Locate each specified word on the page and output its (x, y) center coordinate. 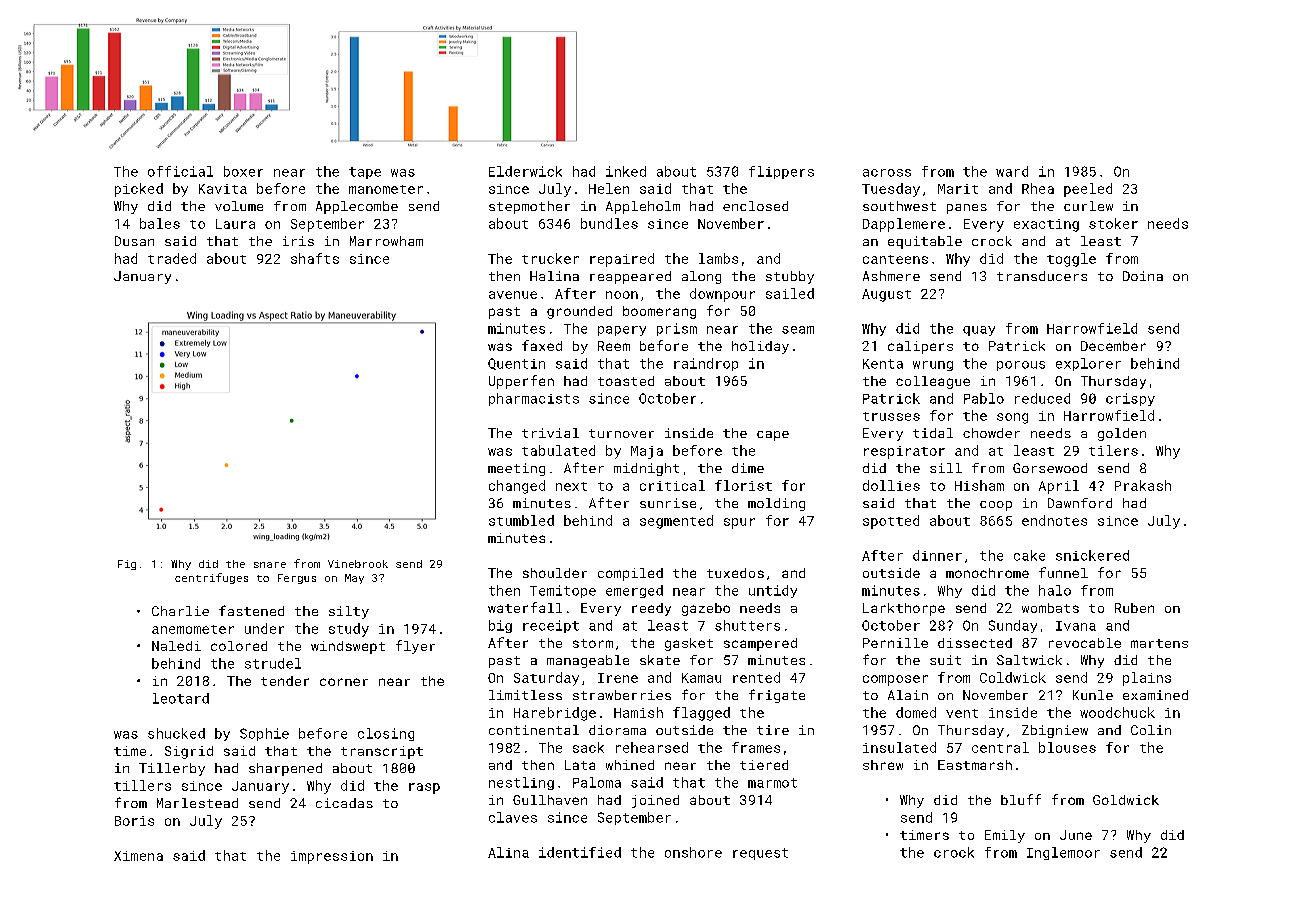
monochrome (987, 573)
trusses (891, 416)
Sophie (264, 734)
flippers (781, 172)
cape (773, 436)
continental (534, 730)
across (887, 173)
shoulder (555, 573)
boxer (243, 171)
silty (349, 612)
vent (962, 713)
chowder (991, 433)
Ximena (138, 856)
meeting (516, 469)
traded (172, 258)
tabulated (558, 450)
